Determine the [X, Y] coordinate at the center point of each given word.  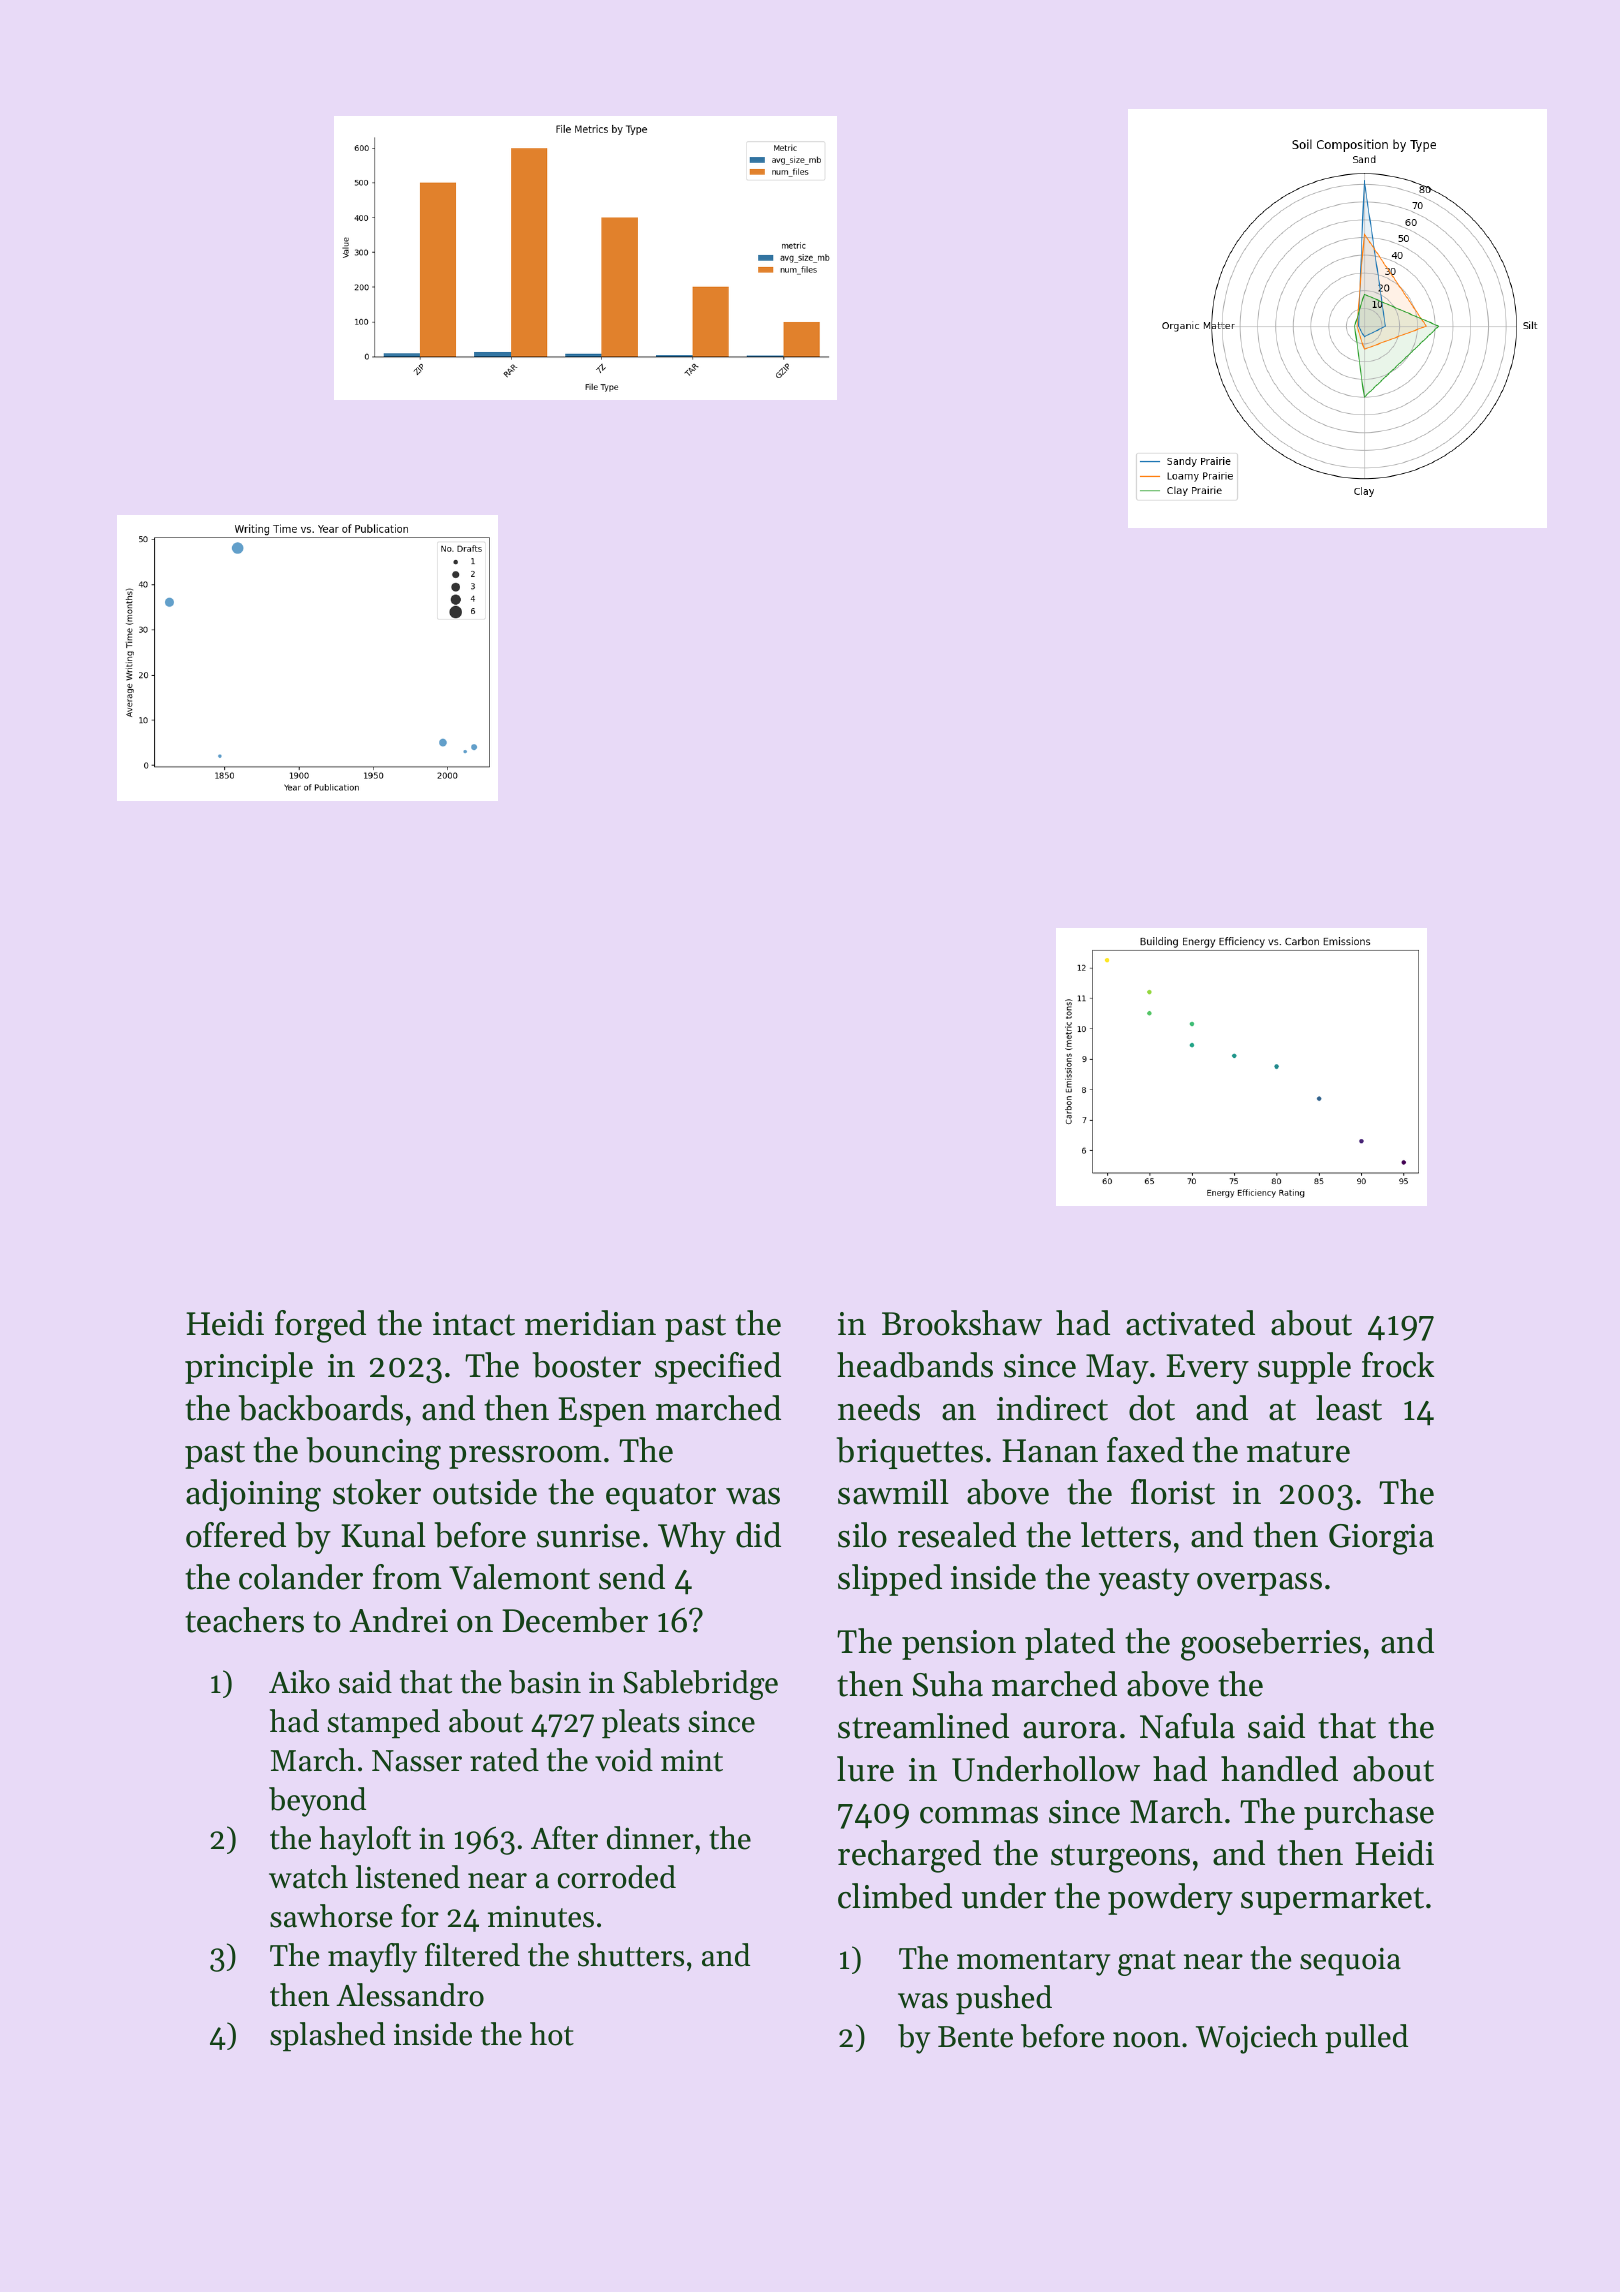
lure [865, 1769]
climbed [895, 1896]
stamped [384, 1724]
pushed [1004, 2000]
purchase [1369, 1814]
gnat [1147, 1963]
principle [249, 1368]
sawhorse [331, 1916]
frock [1398, 1365]
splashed [327, 2037]
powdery [1170, 1899]
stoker [377, 1492]
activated [1190, 1323]
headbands [915, 1365]
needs [879, 1408]
